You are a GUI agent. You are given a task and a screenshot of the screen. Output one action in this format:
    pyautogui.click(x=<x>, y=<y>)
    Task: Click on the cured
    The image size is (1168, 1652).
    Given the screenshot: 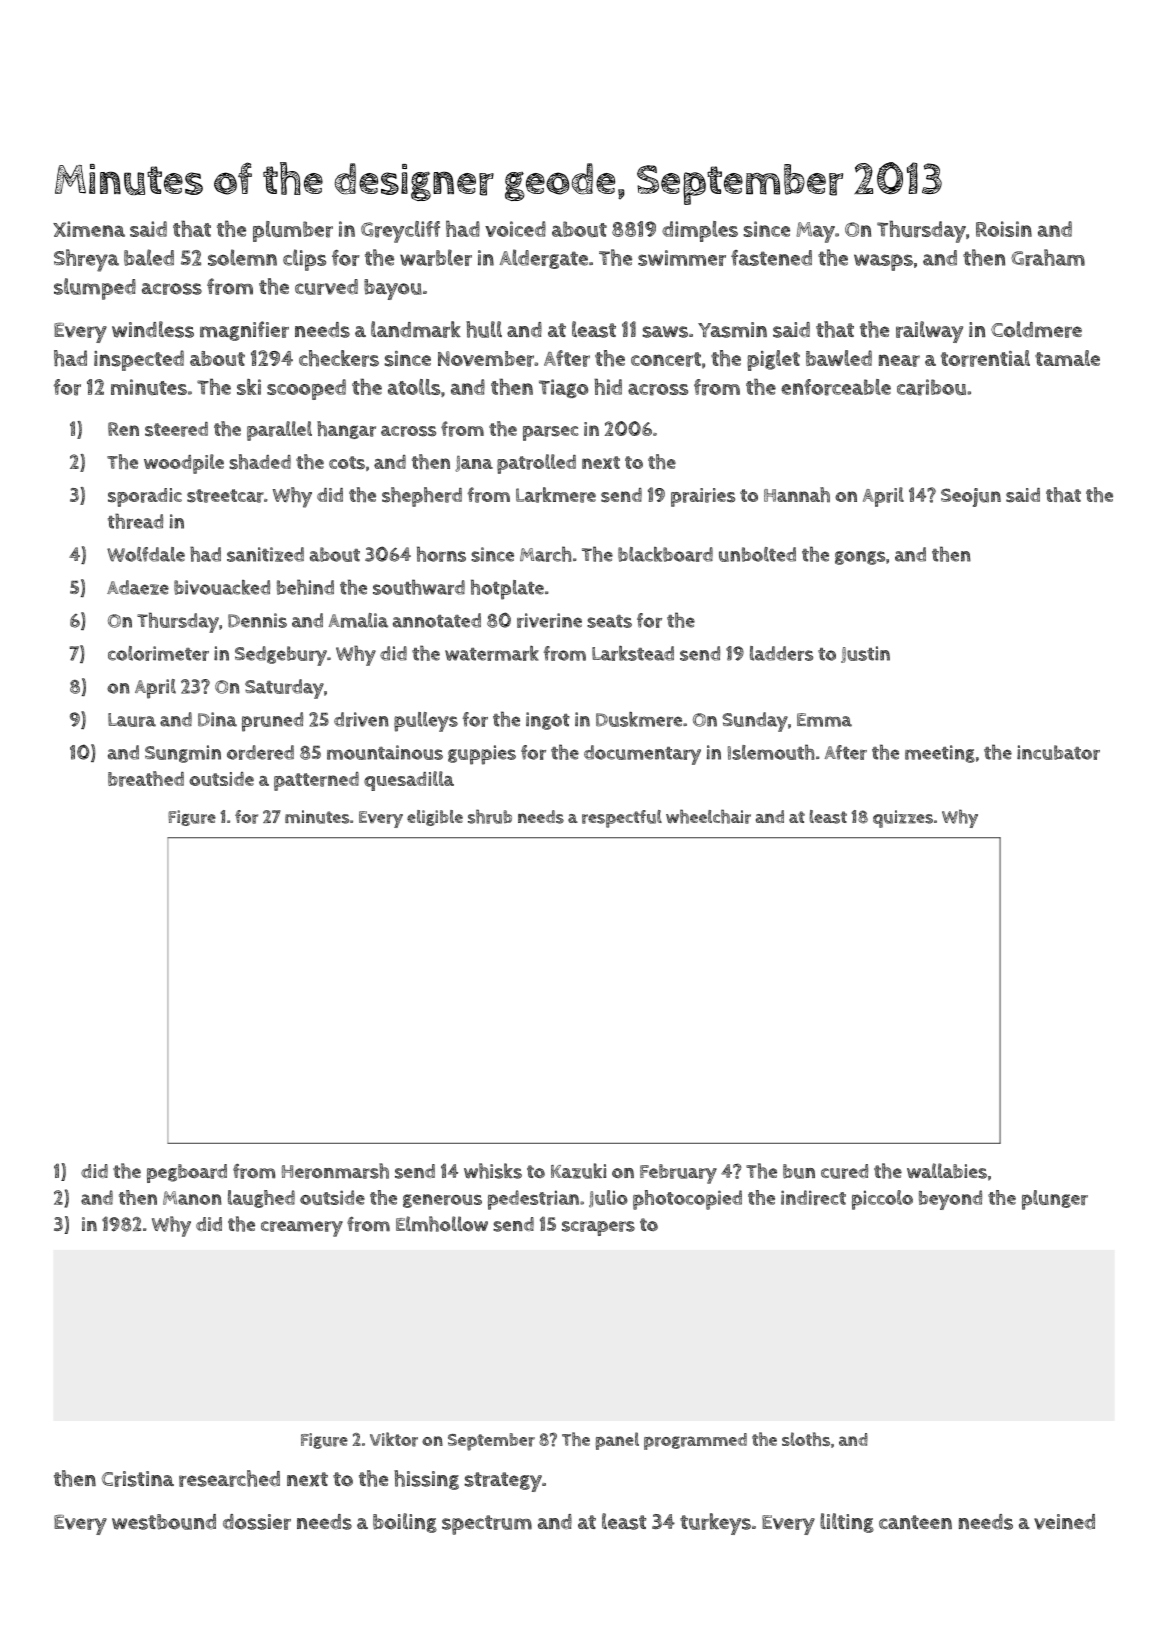 What is the action you would take?
    pyautogui.click(x=844, y=1171)
